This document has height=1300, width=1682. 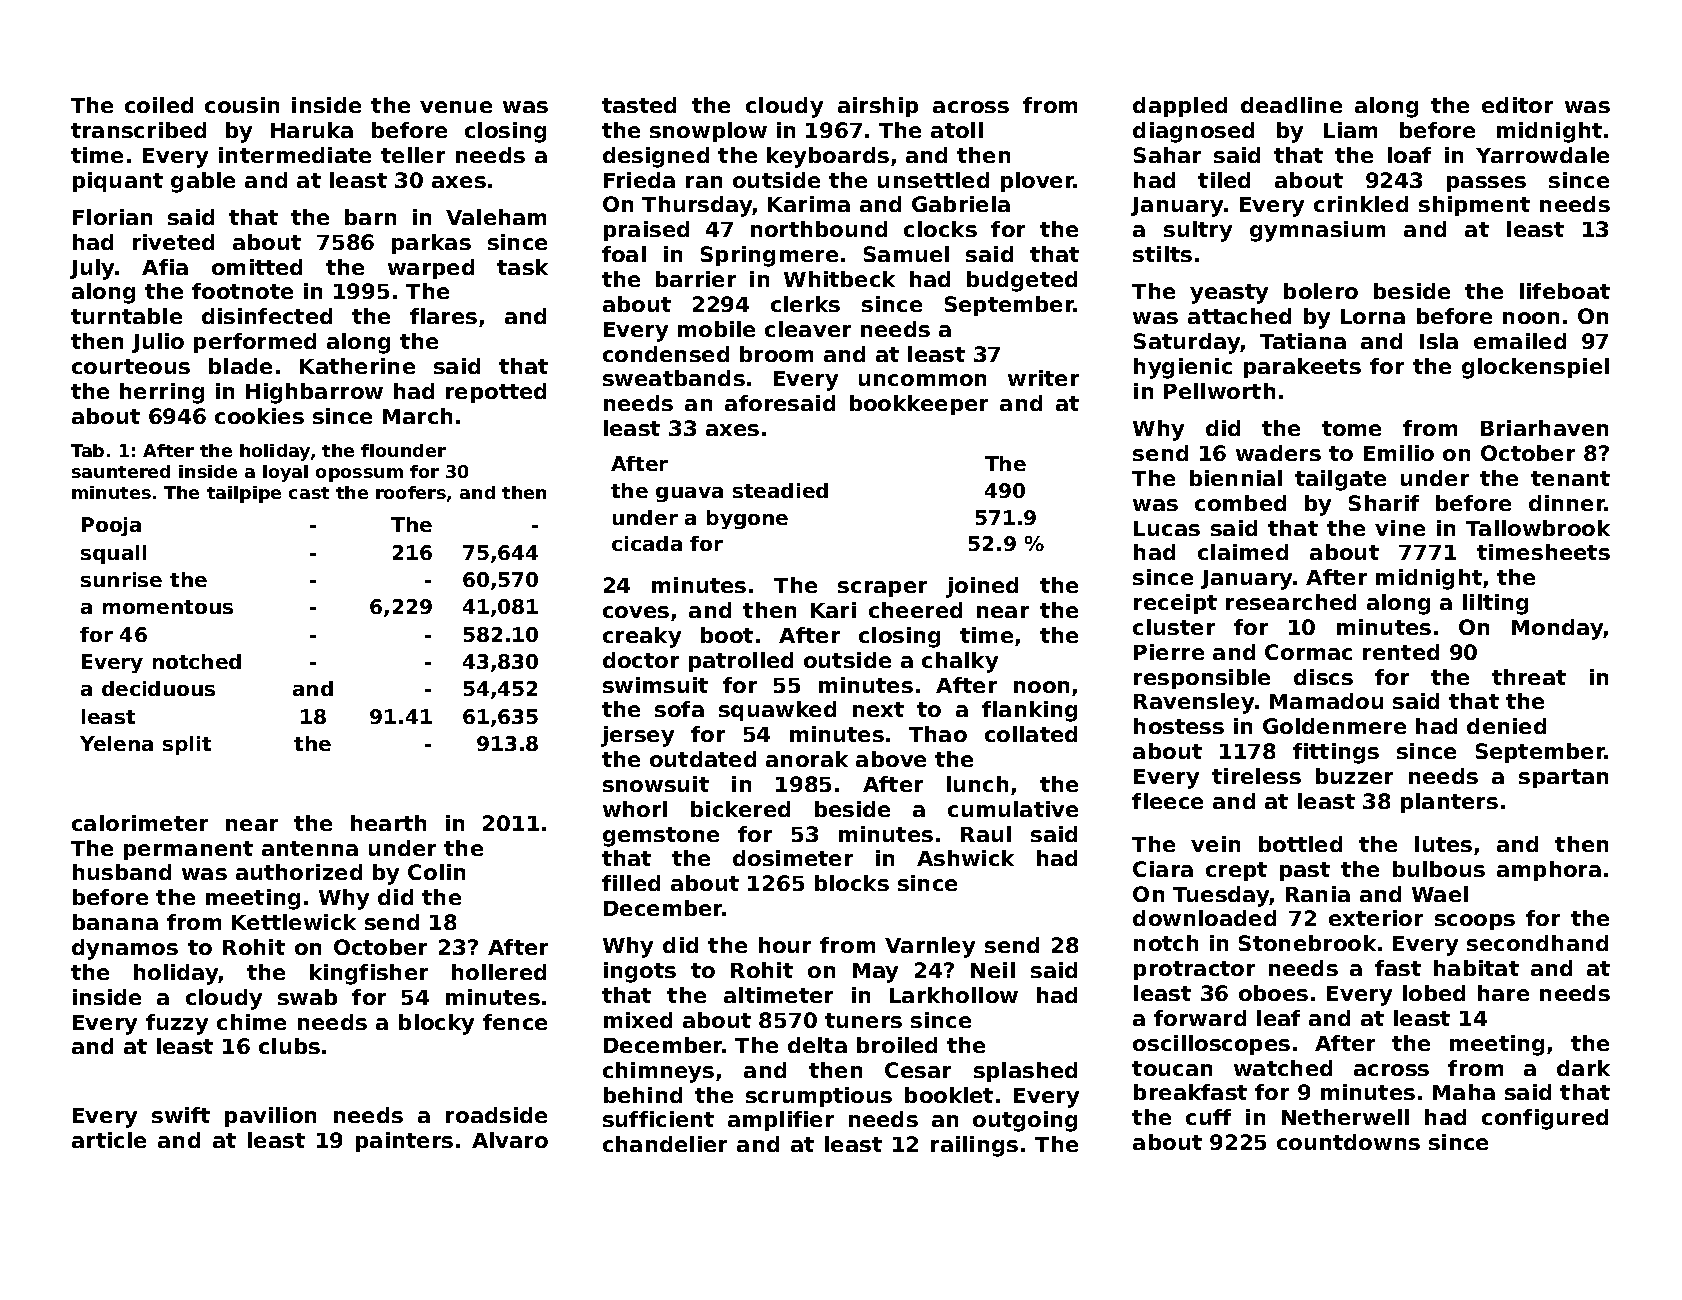 I want to click on airship, so click(x=878, y=107).
